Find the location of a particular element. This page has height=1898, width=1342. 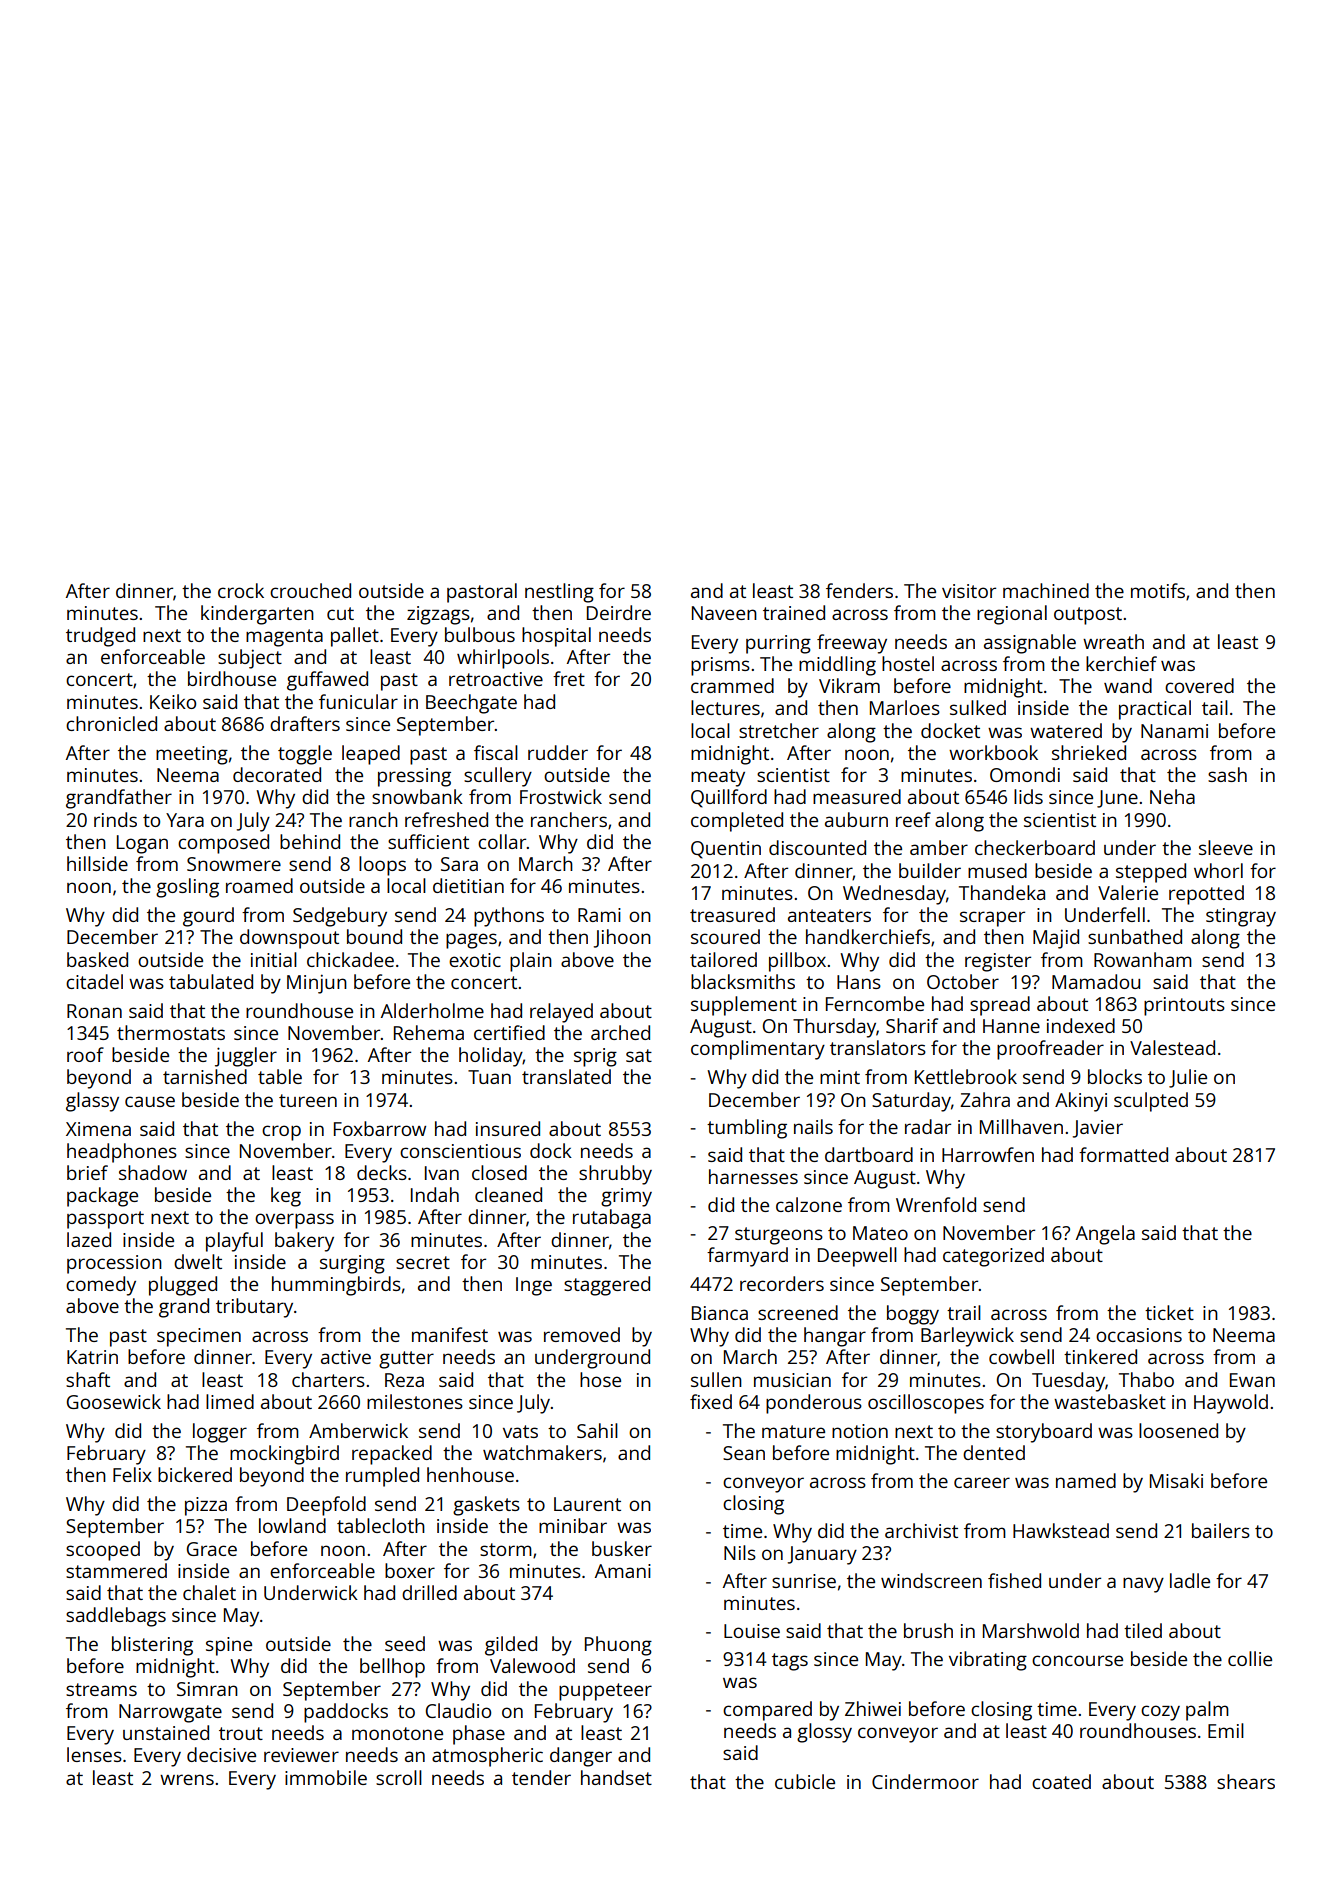

covered is located at coordinates (1199, 685).
